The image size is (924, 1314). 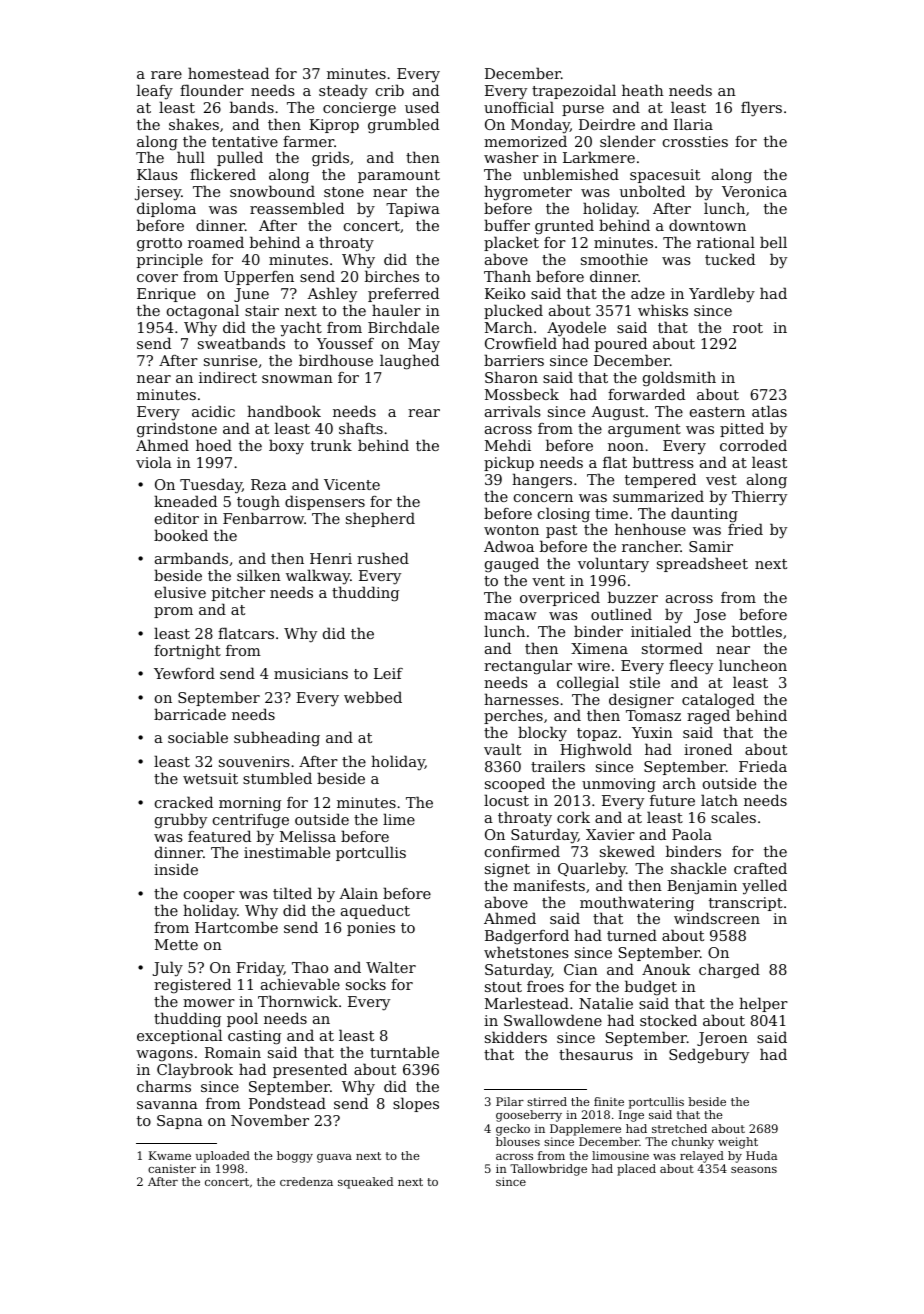 I want to click on tempered, so click(x=660, y=480).
